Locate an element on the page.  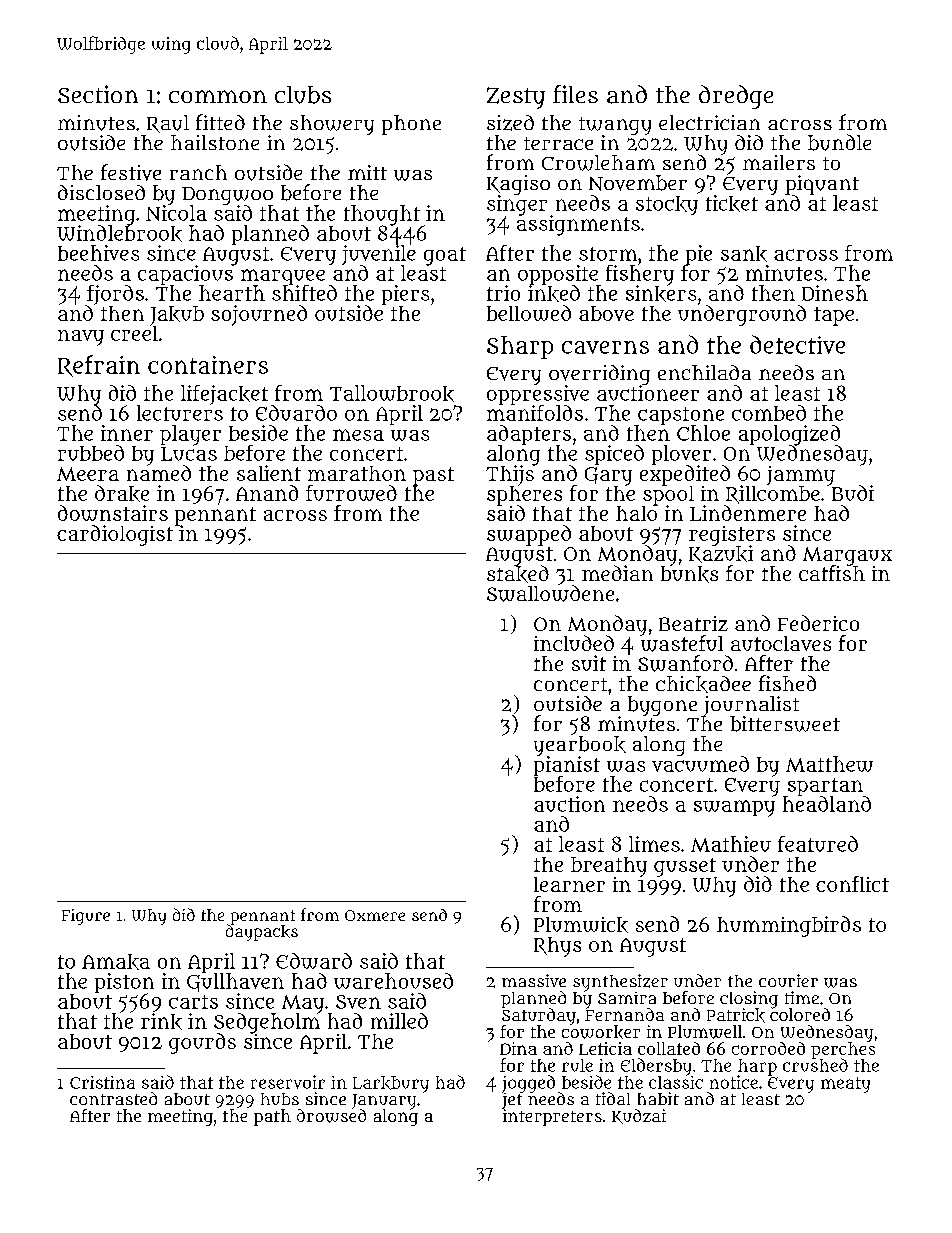
Cristina is located at coordinates (102, 1082).
